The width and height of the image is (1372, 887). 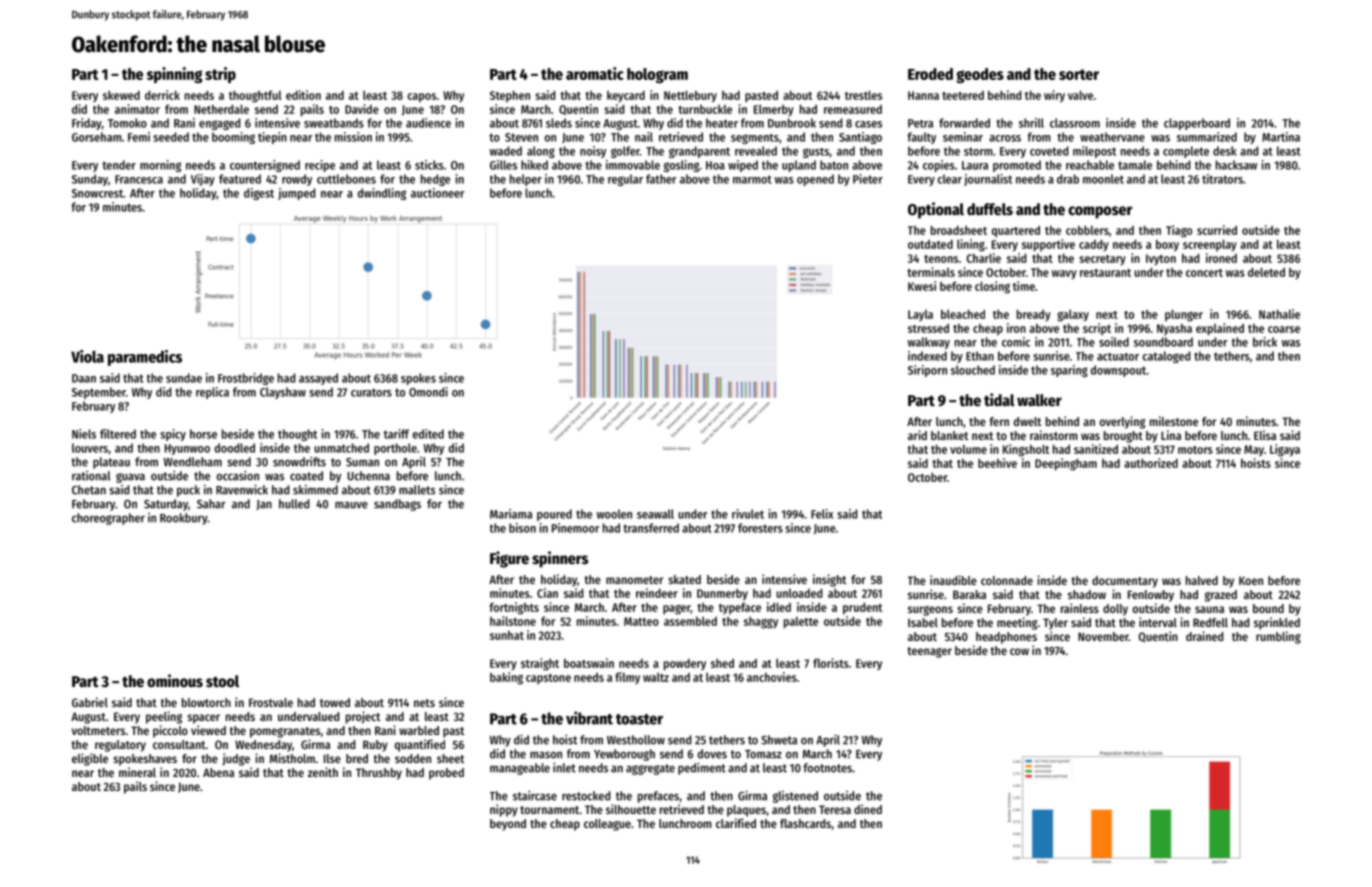 I want to click on recipe, so click(x=320, y=166).
